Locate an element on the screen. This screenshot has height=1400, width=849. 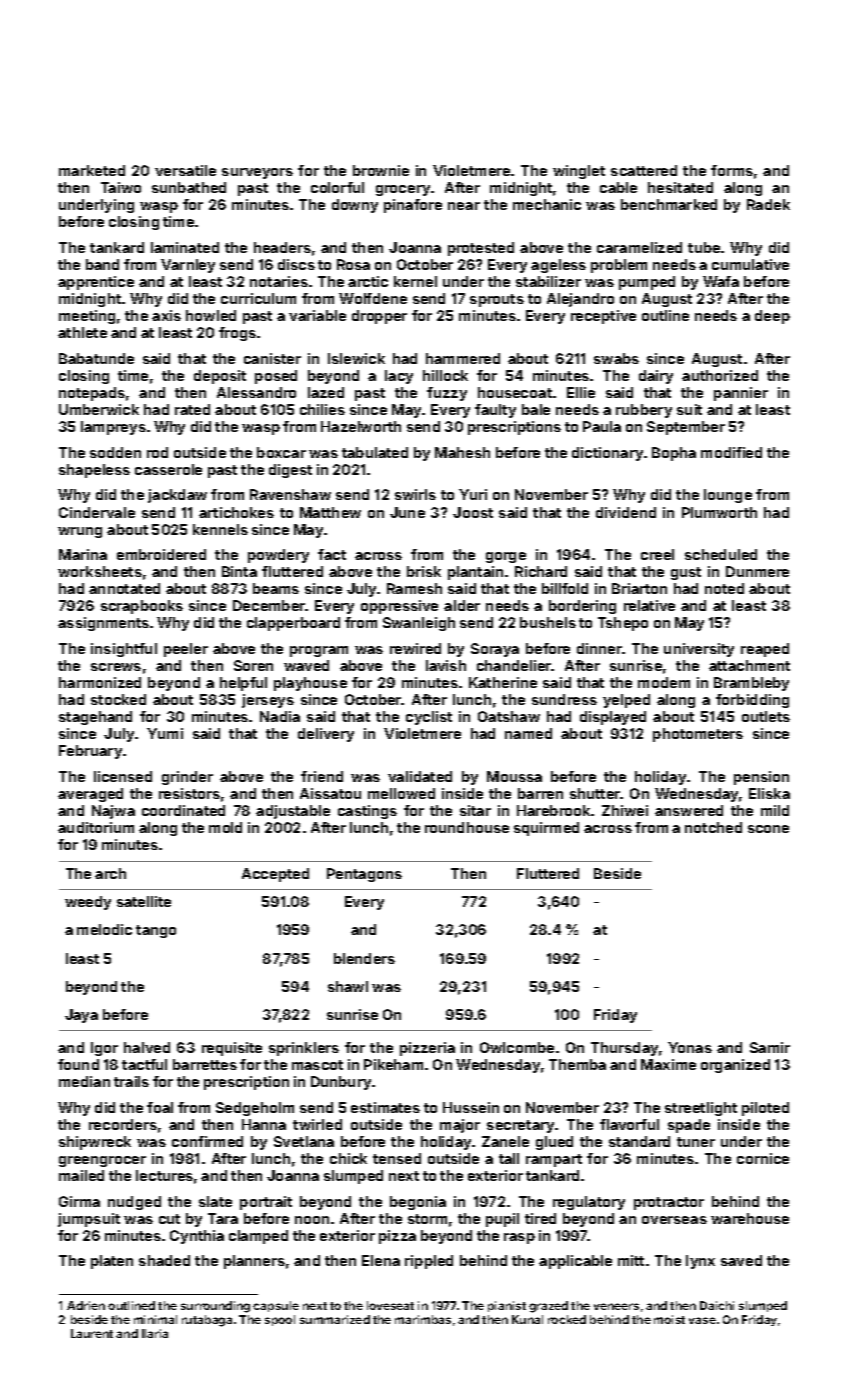
Girma is located at coordinates (79, 1201).
